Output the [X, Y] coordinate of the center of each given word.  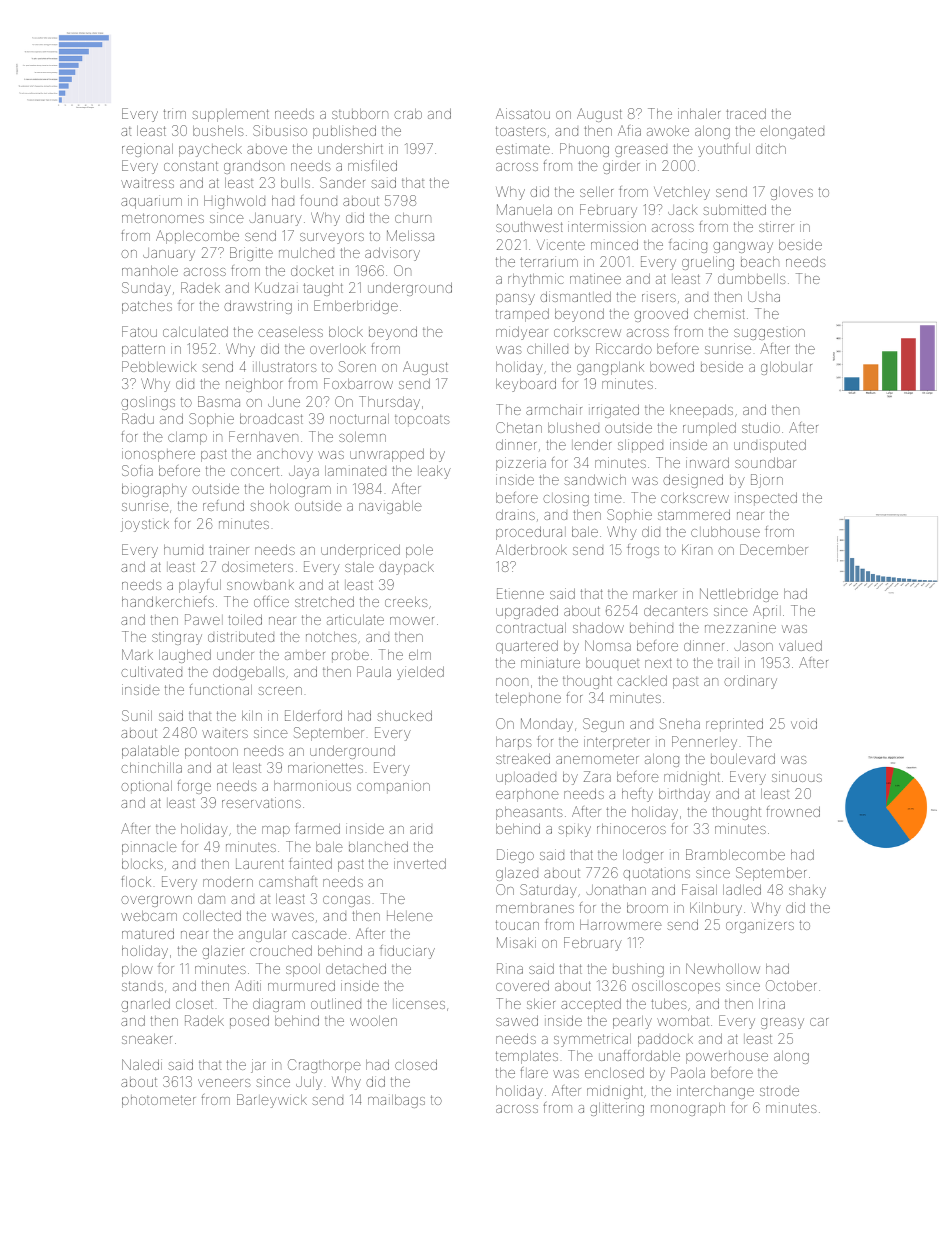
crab [408, 114]
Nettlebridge [739, 595]
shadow [598, 627]
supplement [230, 115]
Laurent [260, 864]
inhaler [699, 113]
